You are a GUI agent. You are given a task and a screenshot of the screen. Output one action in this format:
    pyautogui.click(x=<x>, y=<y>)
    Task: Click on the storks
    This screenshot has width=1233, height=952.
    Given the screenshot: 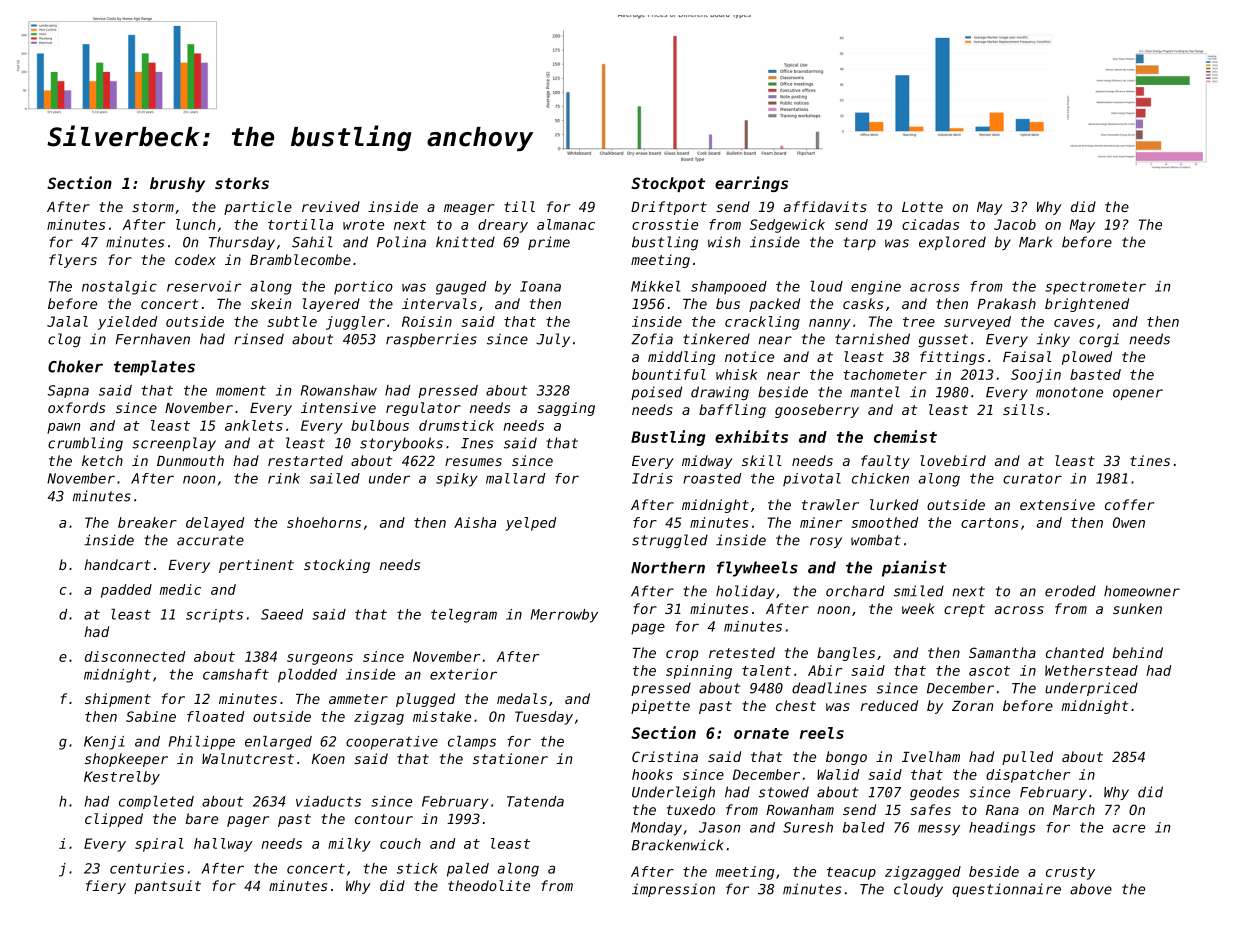 What is the action you would take?
    pyautogui.click(x=242, y=183)
